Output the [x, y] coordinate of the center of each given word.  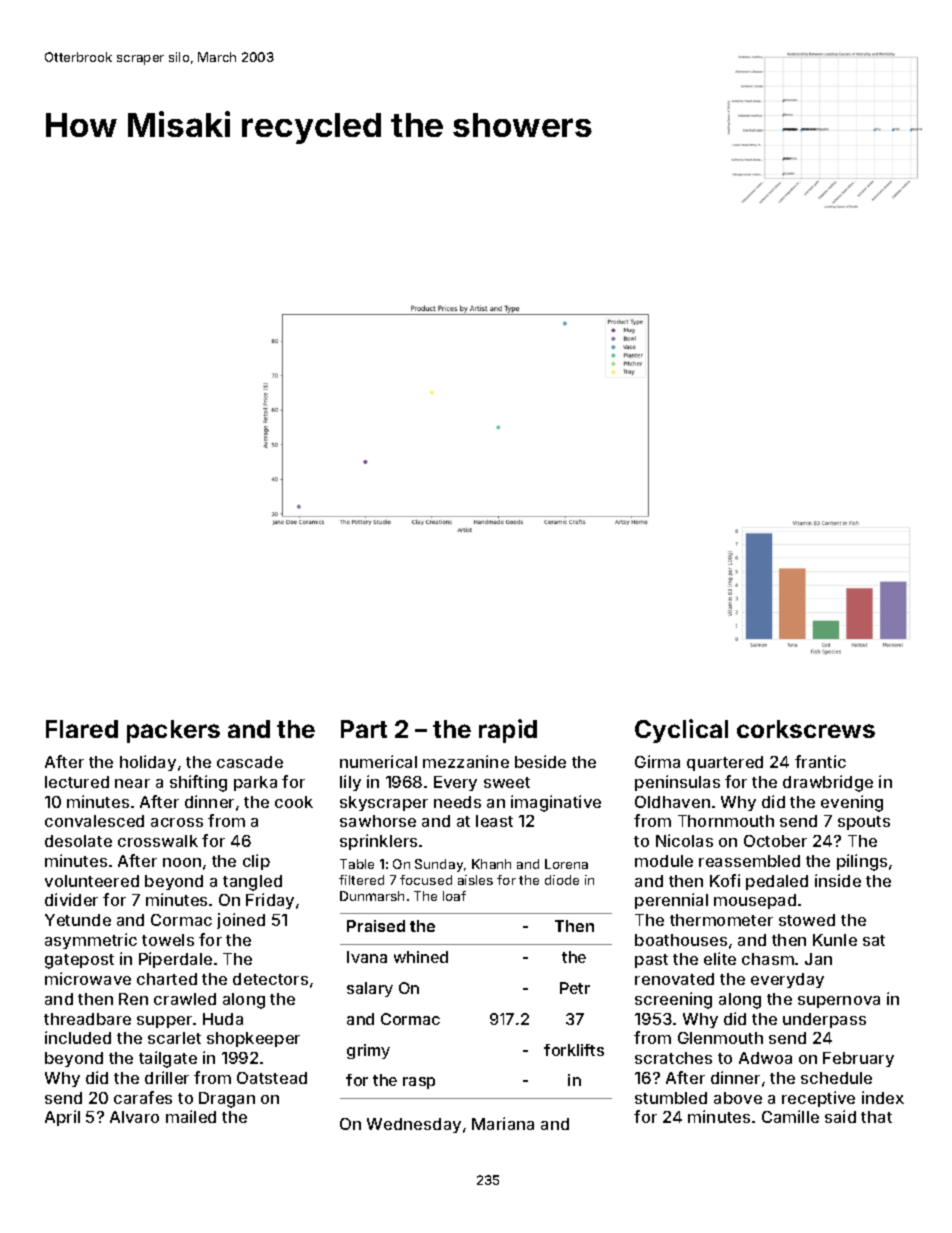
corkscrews [806, 729]
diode [562, 880]
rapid [508, 731]
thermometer [721, 920]
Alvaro [134, 1117]
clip [256, 862]
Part [364, 729]
